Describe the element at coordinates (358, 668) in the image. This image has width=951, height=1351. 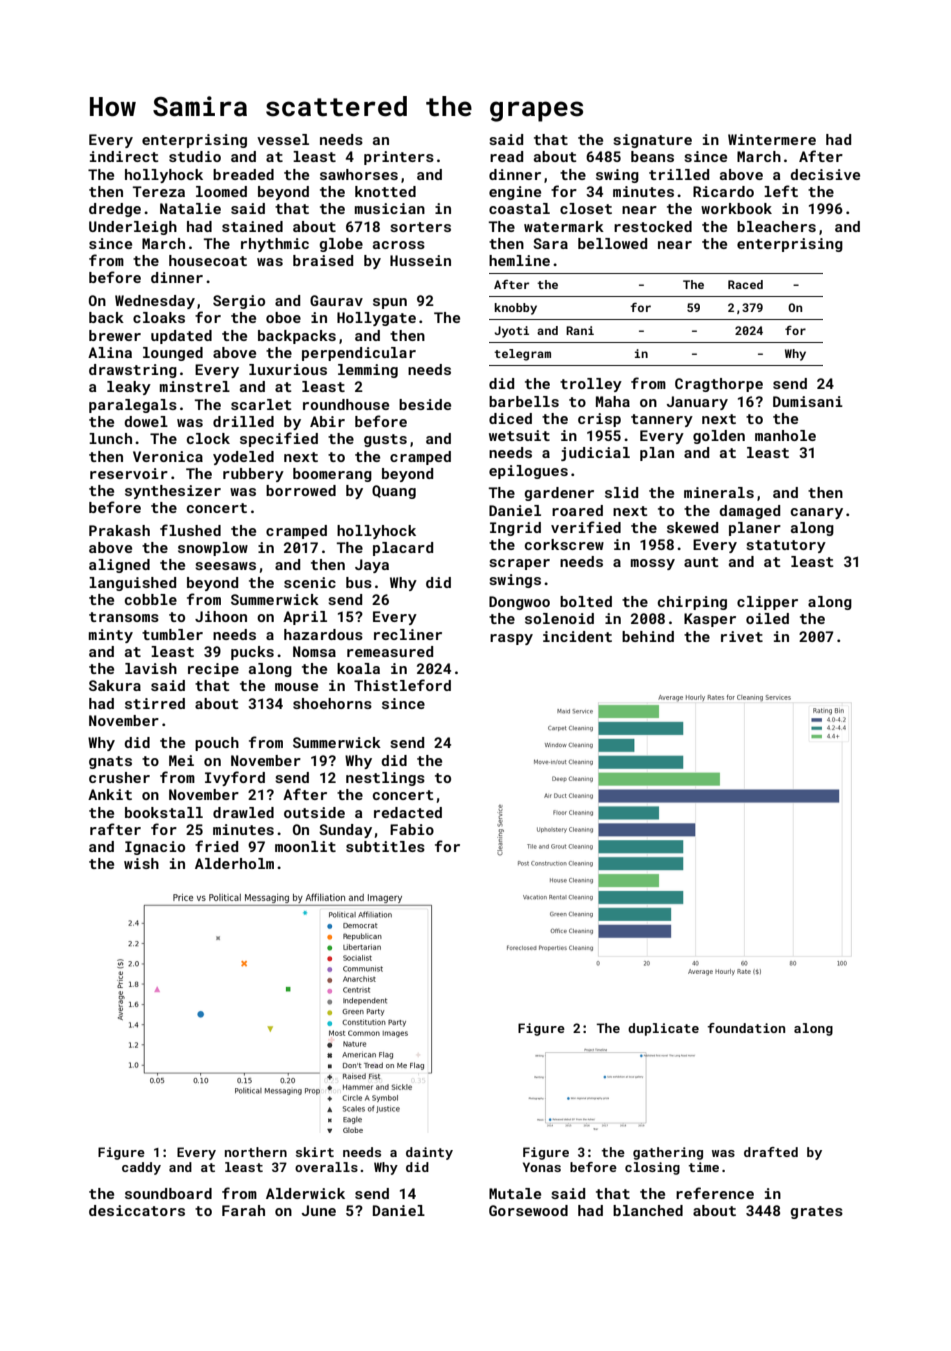
I see `koala` at that location.
